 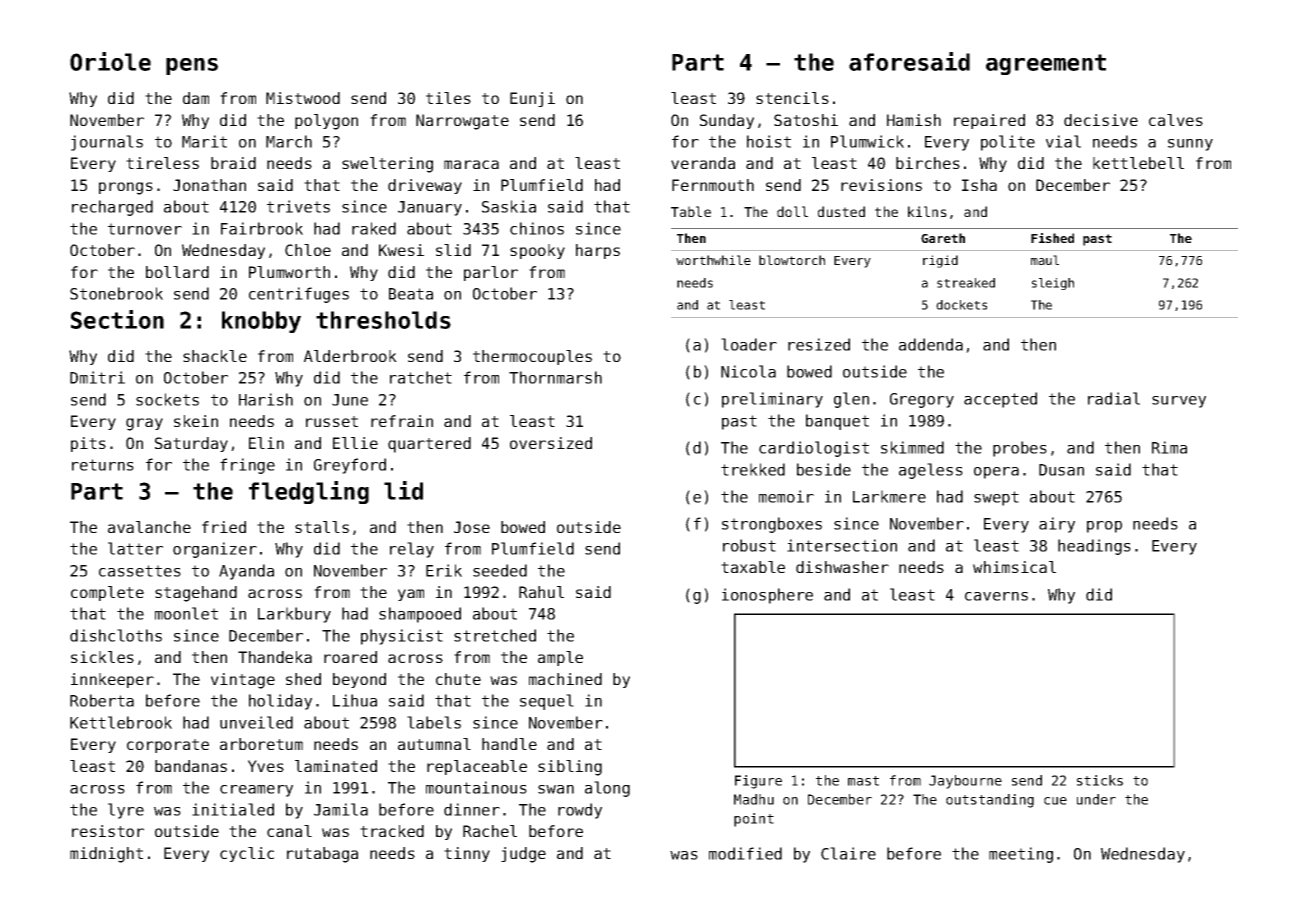 What do you see at coordinates (106, 855) in the document?
I see `midnight` at bounding box center [106, 855].
